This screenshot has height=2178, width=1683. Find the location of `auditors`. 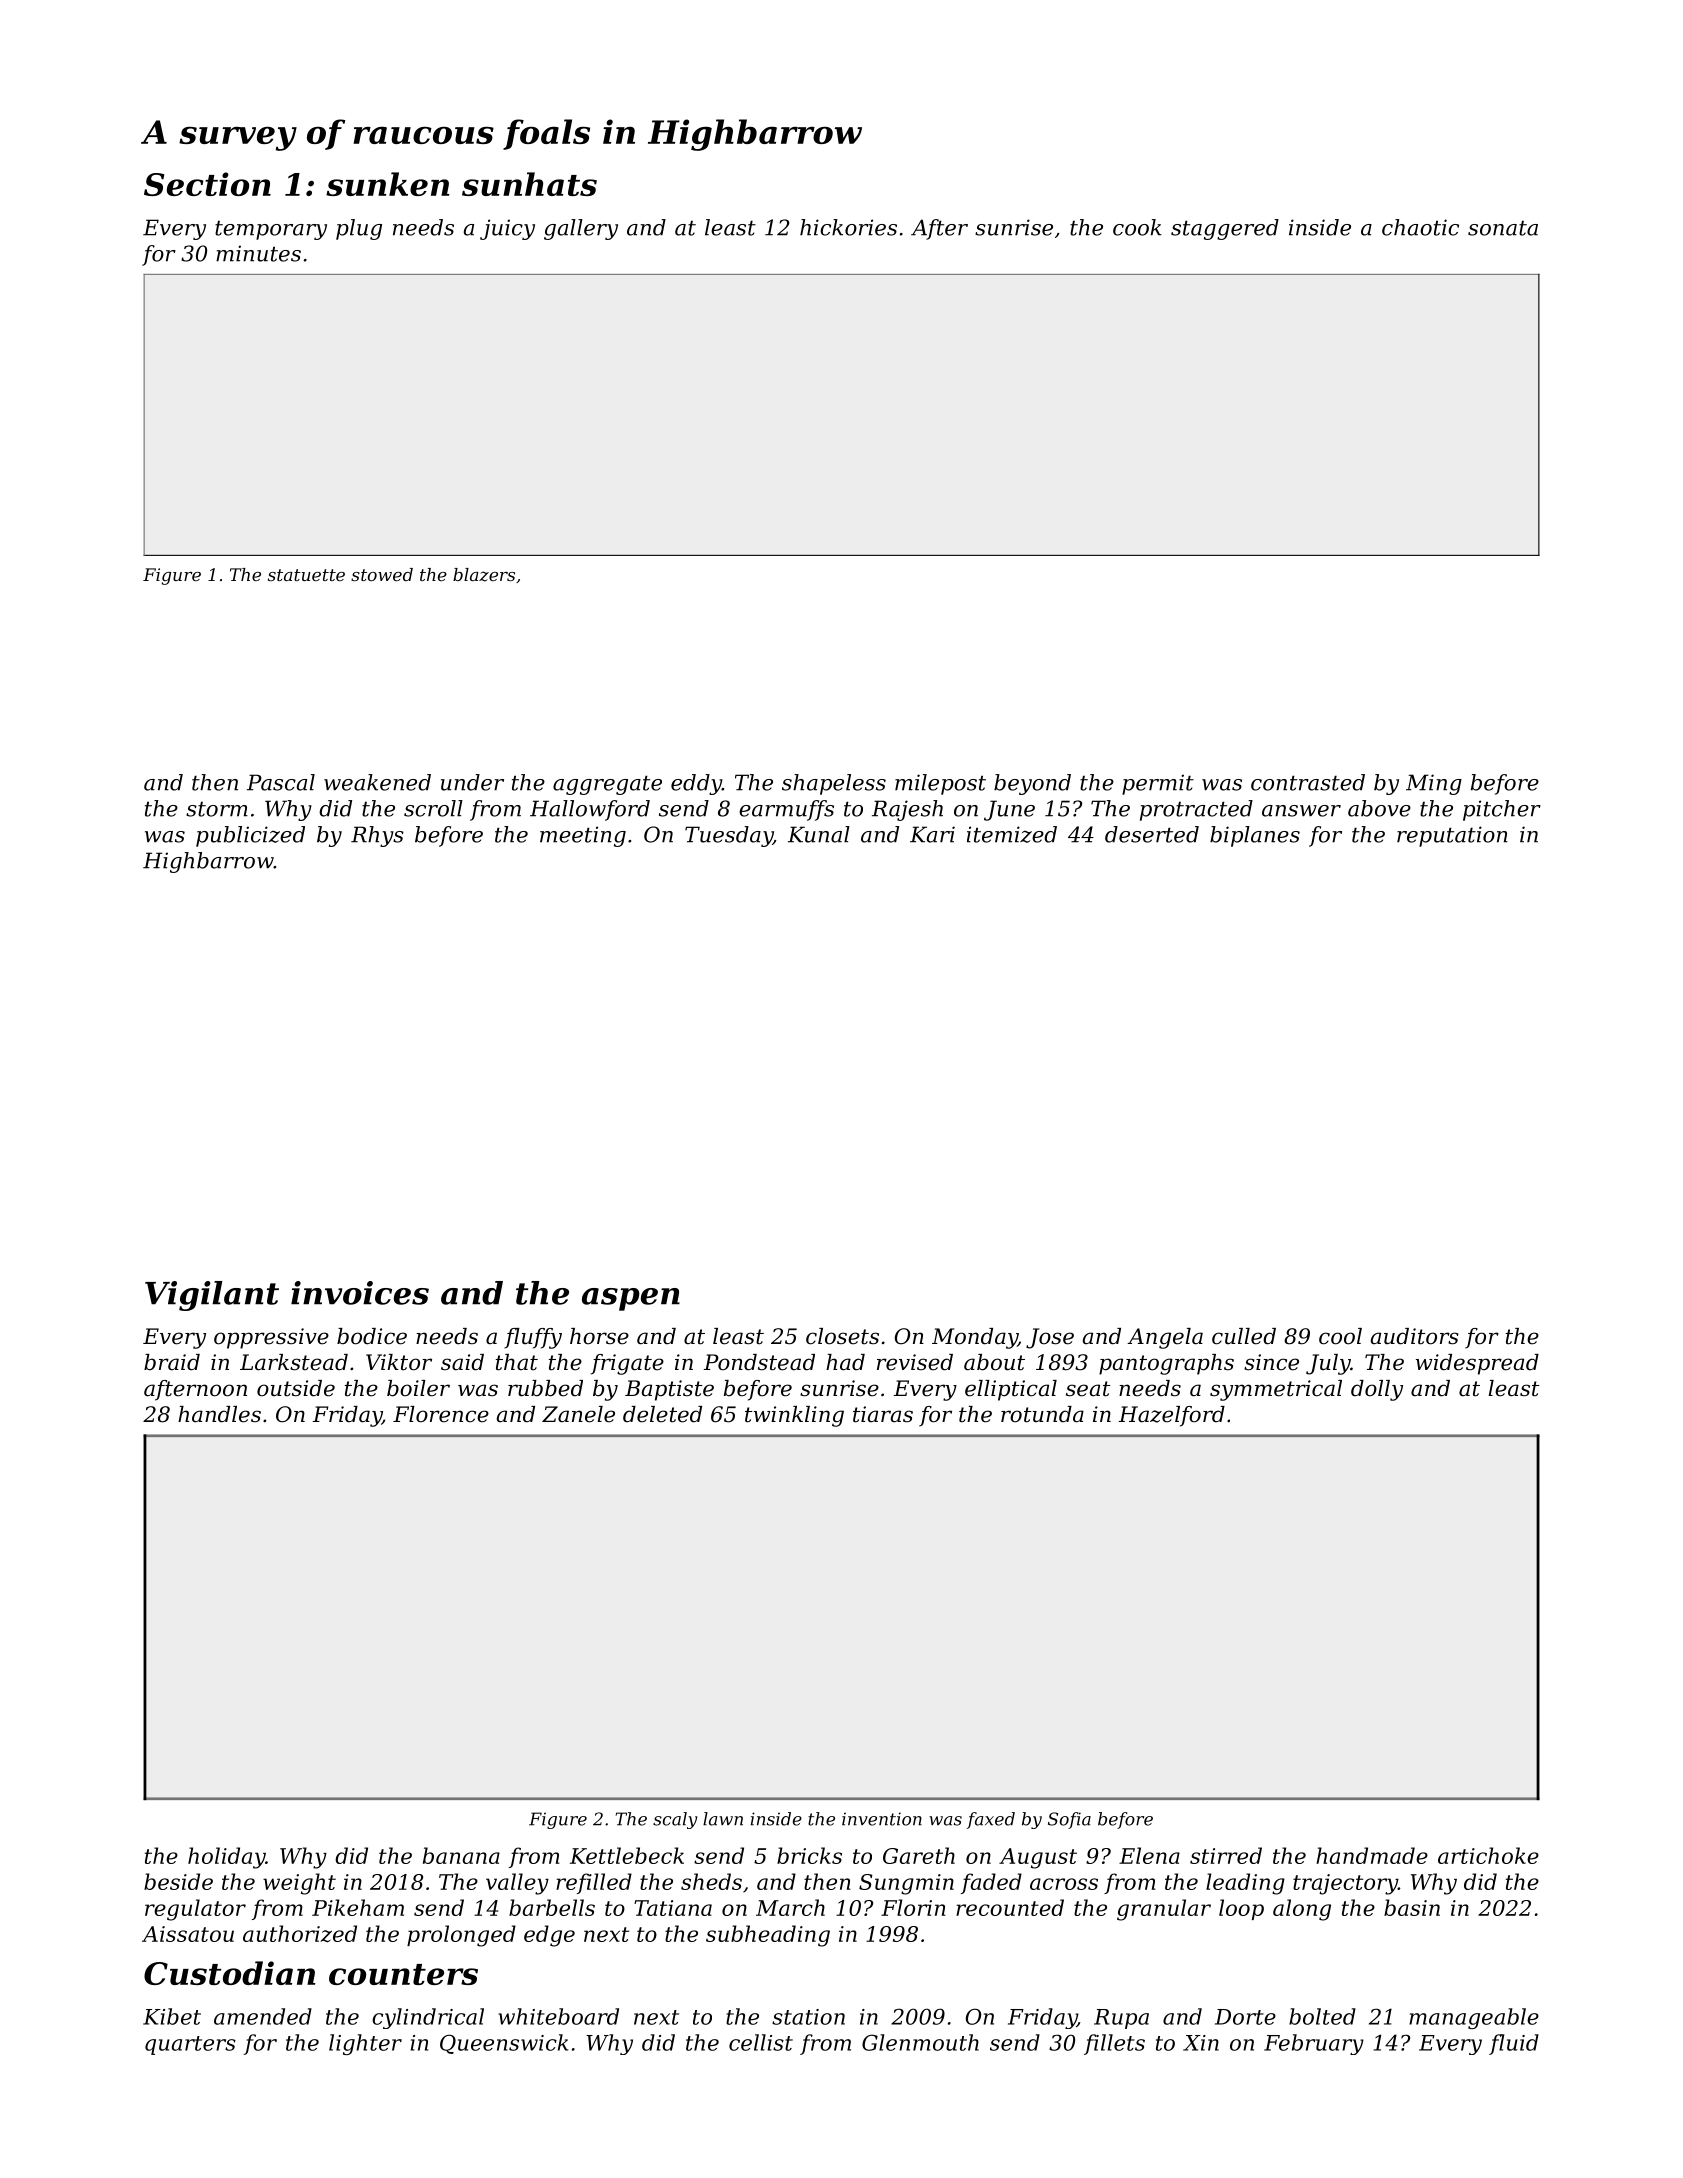

auditors is located at coordinates (1415, 1336).
